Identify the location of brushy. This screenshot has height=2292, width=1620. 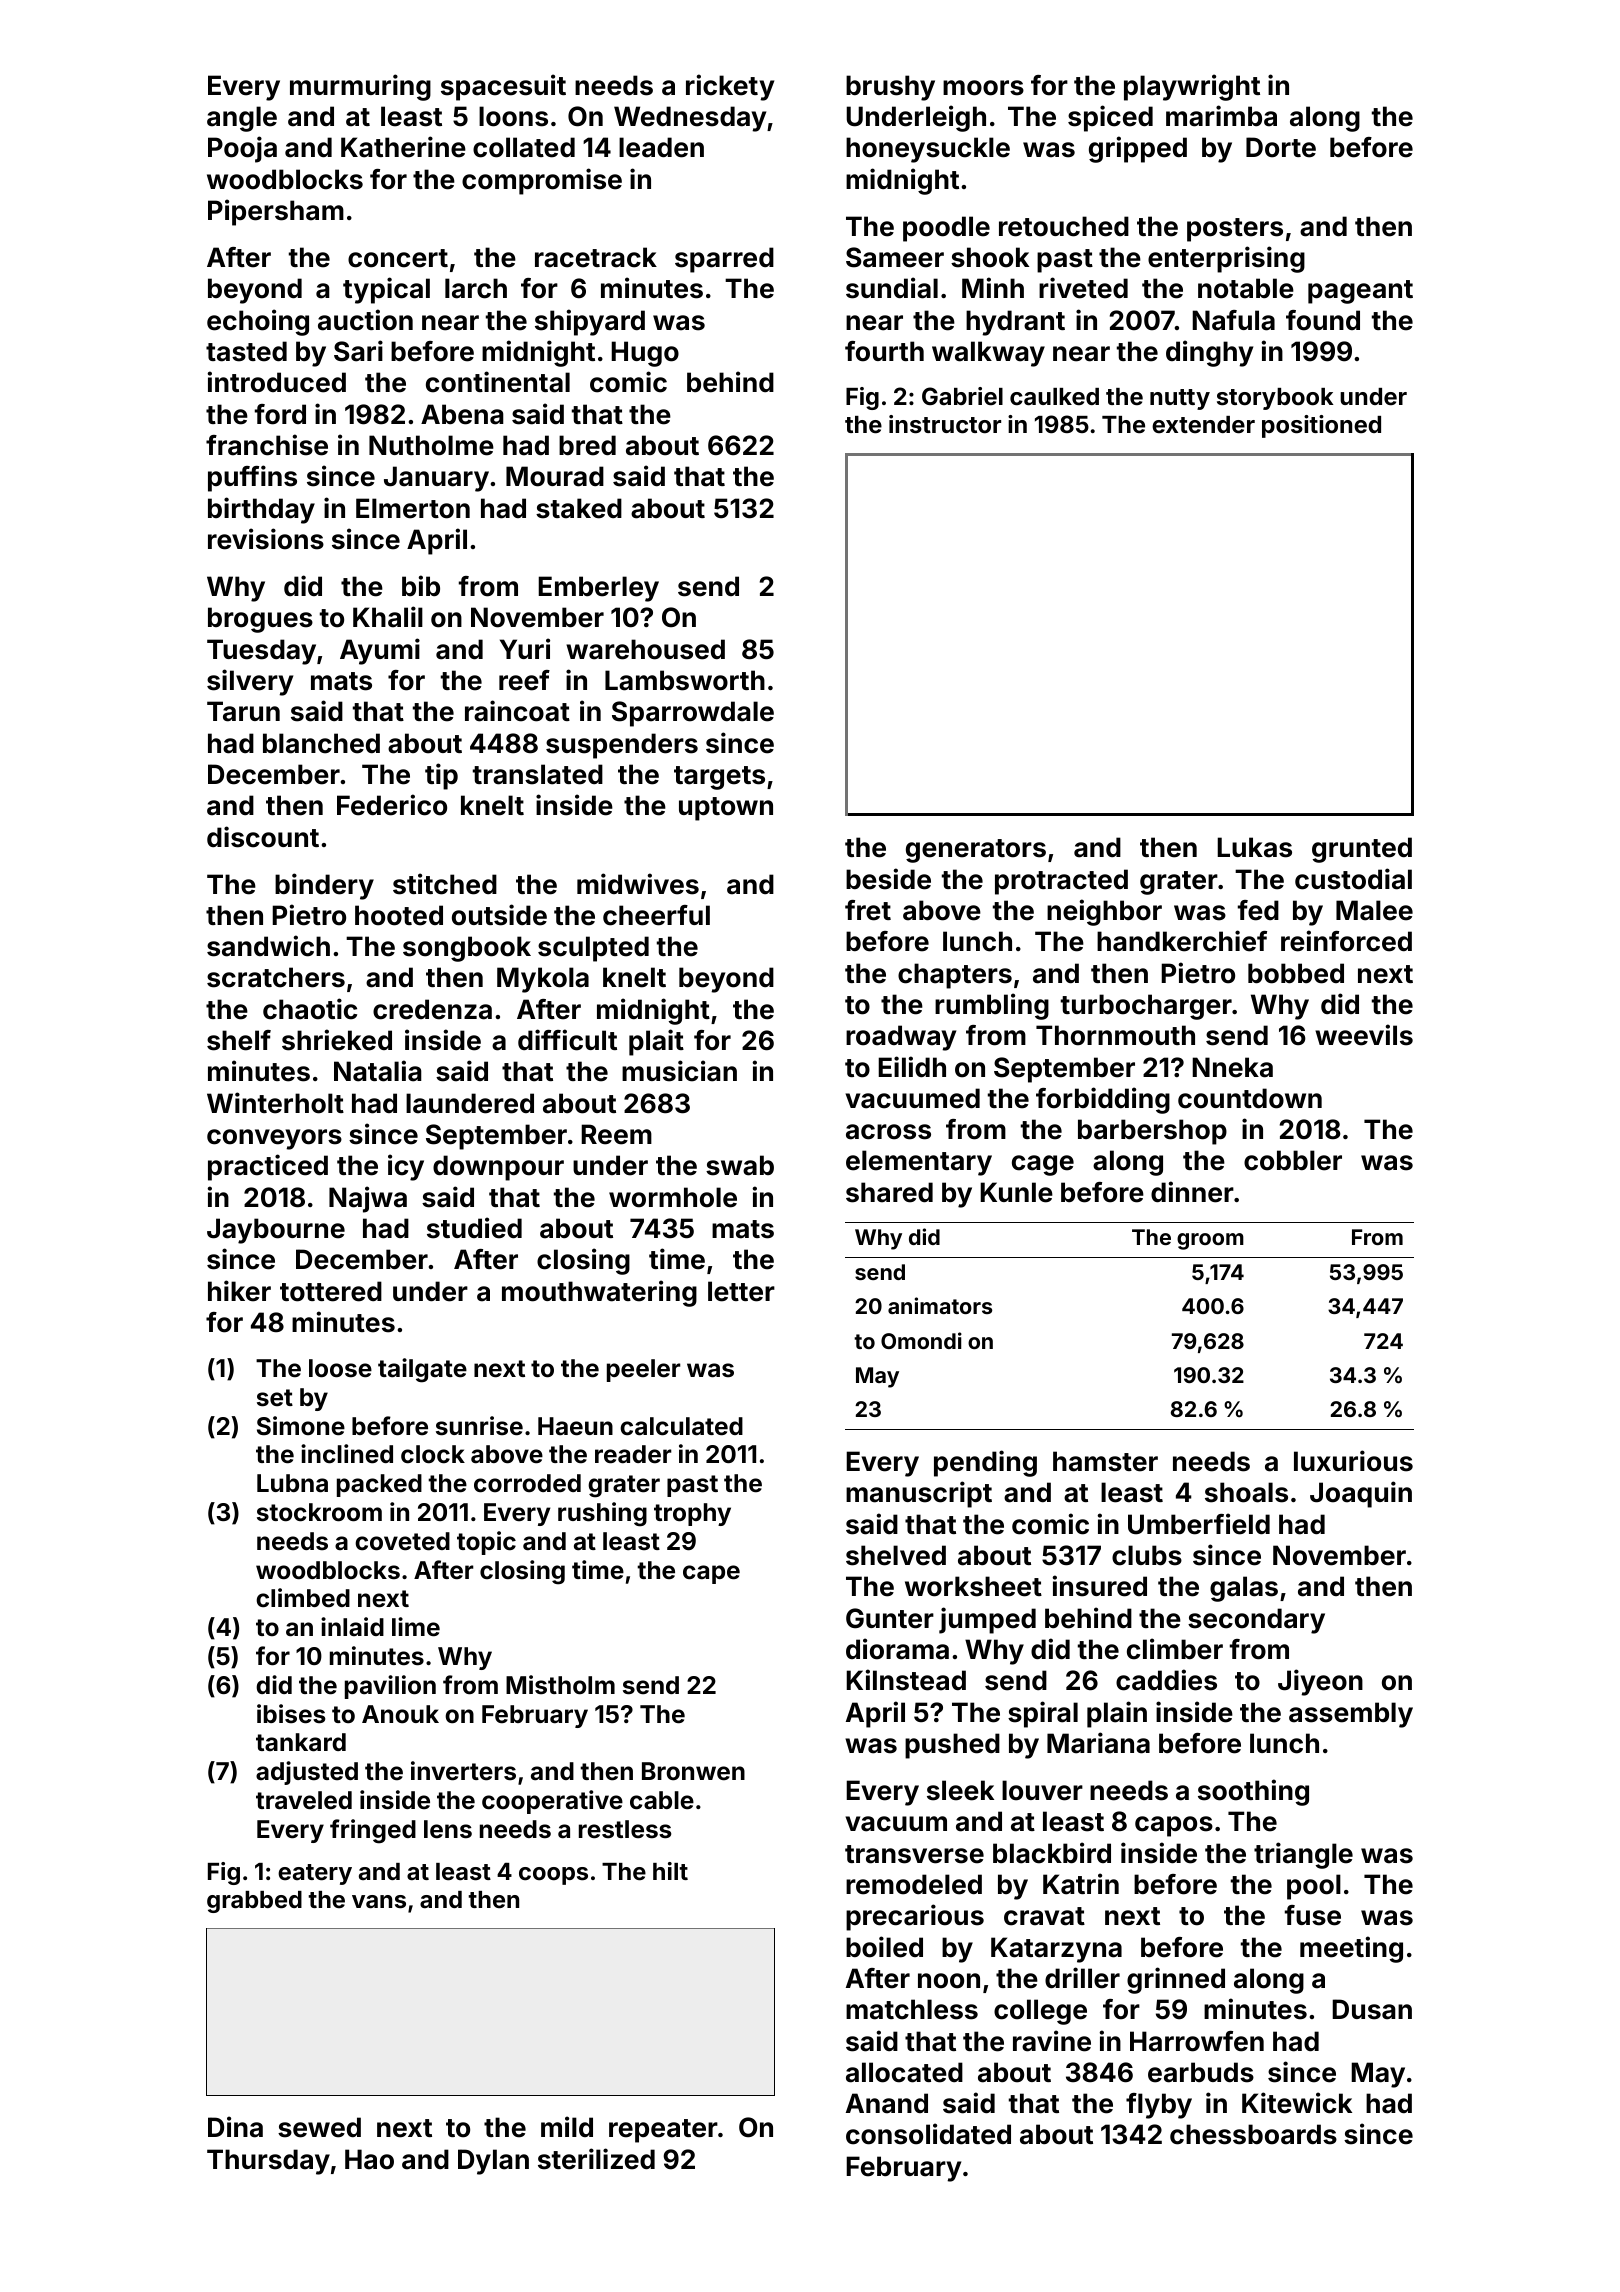
(890, 88).
